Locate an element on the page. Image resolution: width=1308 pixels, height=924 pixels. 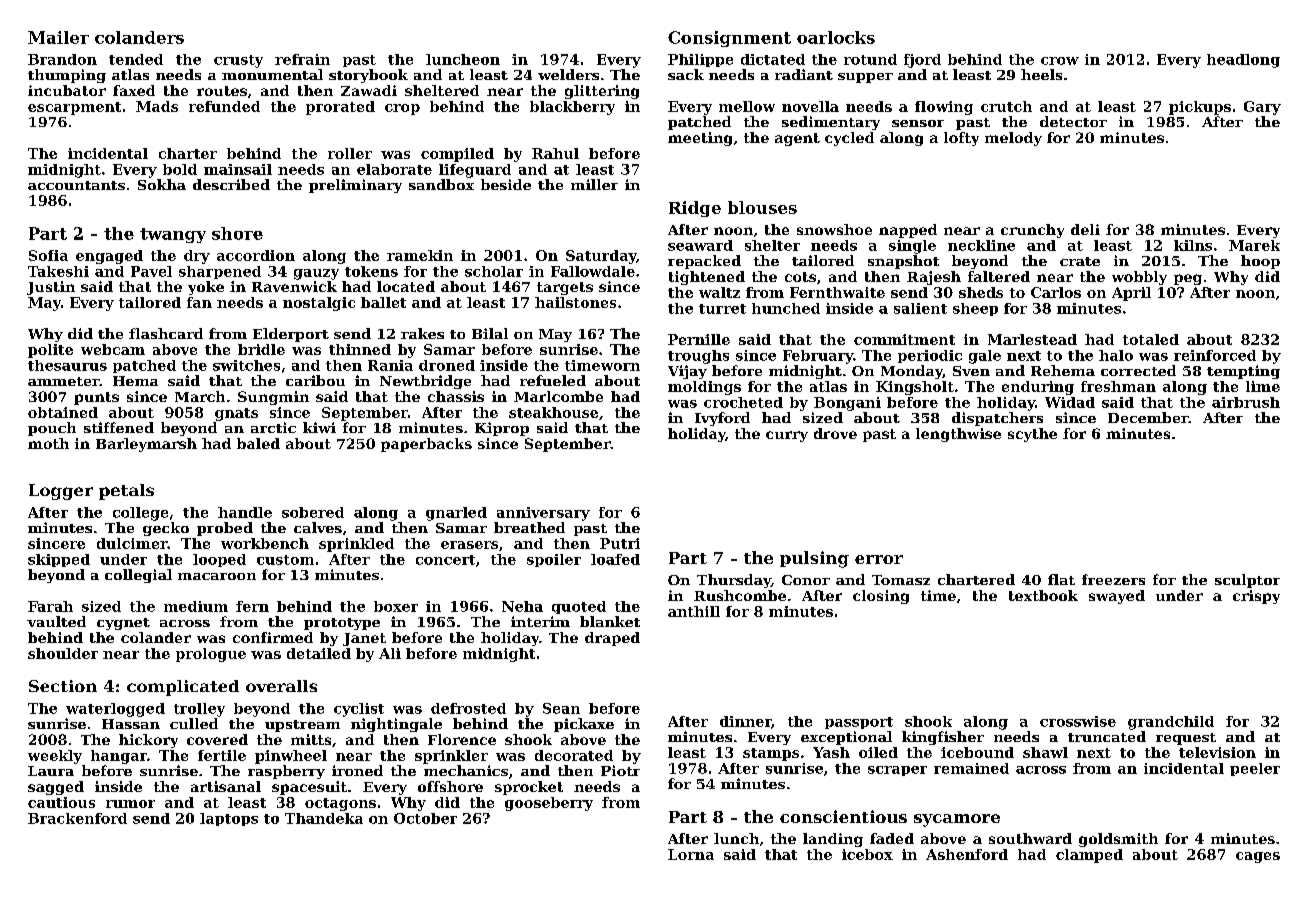
crow is located at coordinates (1060, 61).
